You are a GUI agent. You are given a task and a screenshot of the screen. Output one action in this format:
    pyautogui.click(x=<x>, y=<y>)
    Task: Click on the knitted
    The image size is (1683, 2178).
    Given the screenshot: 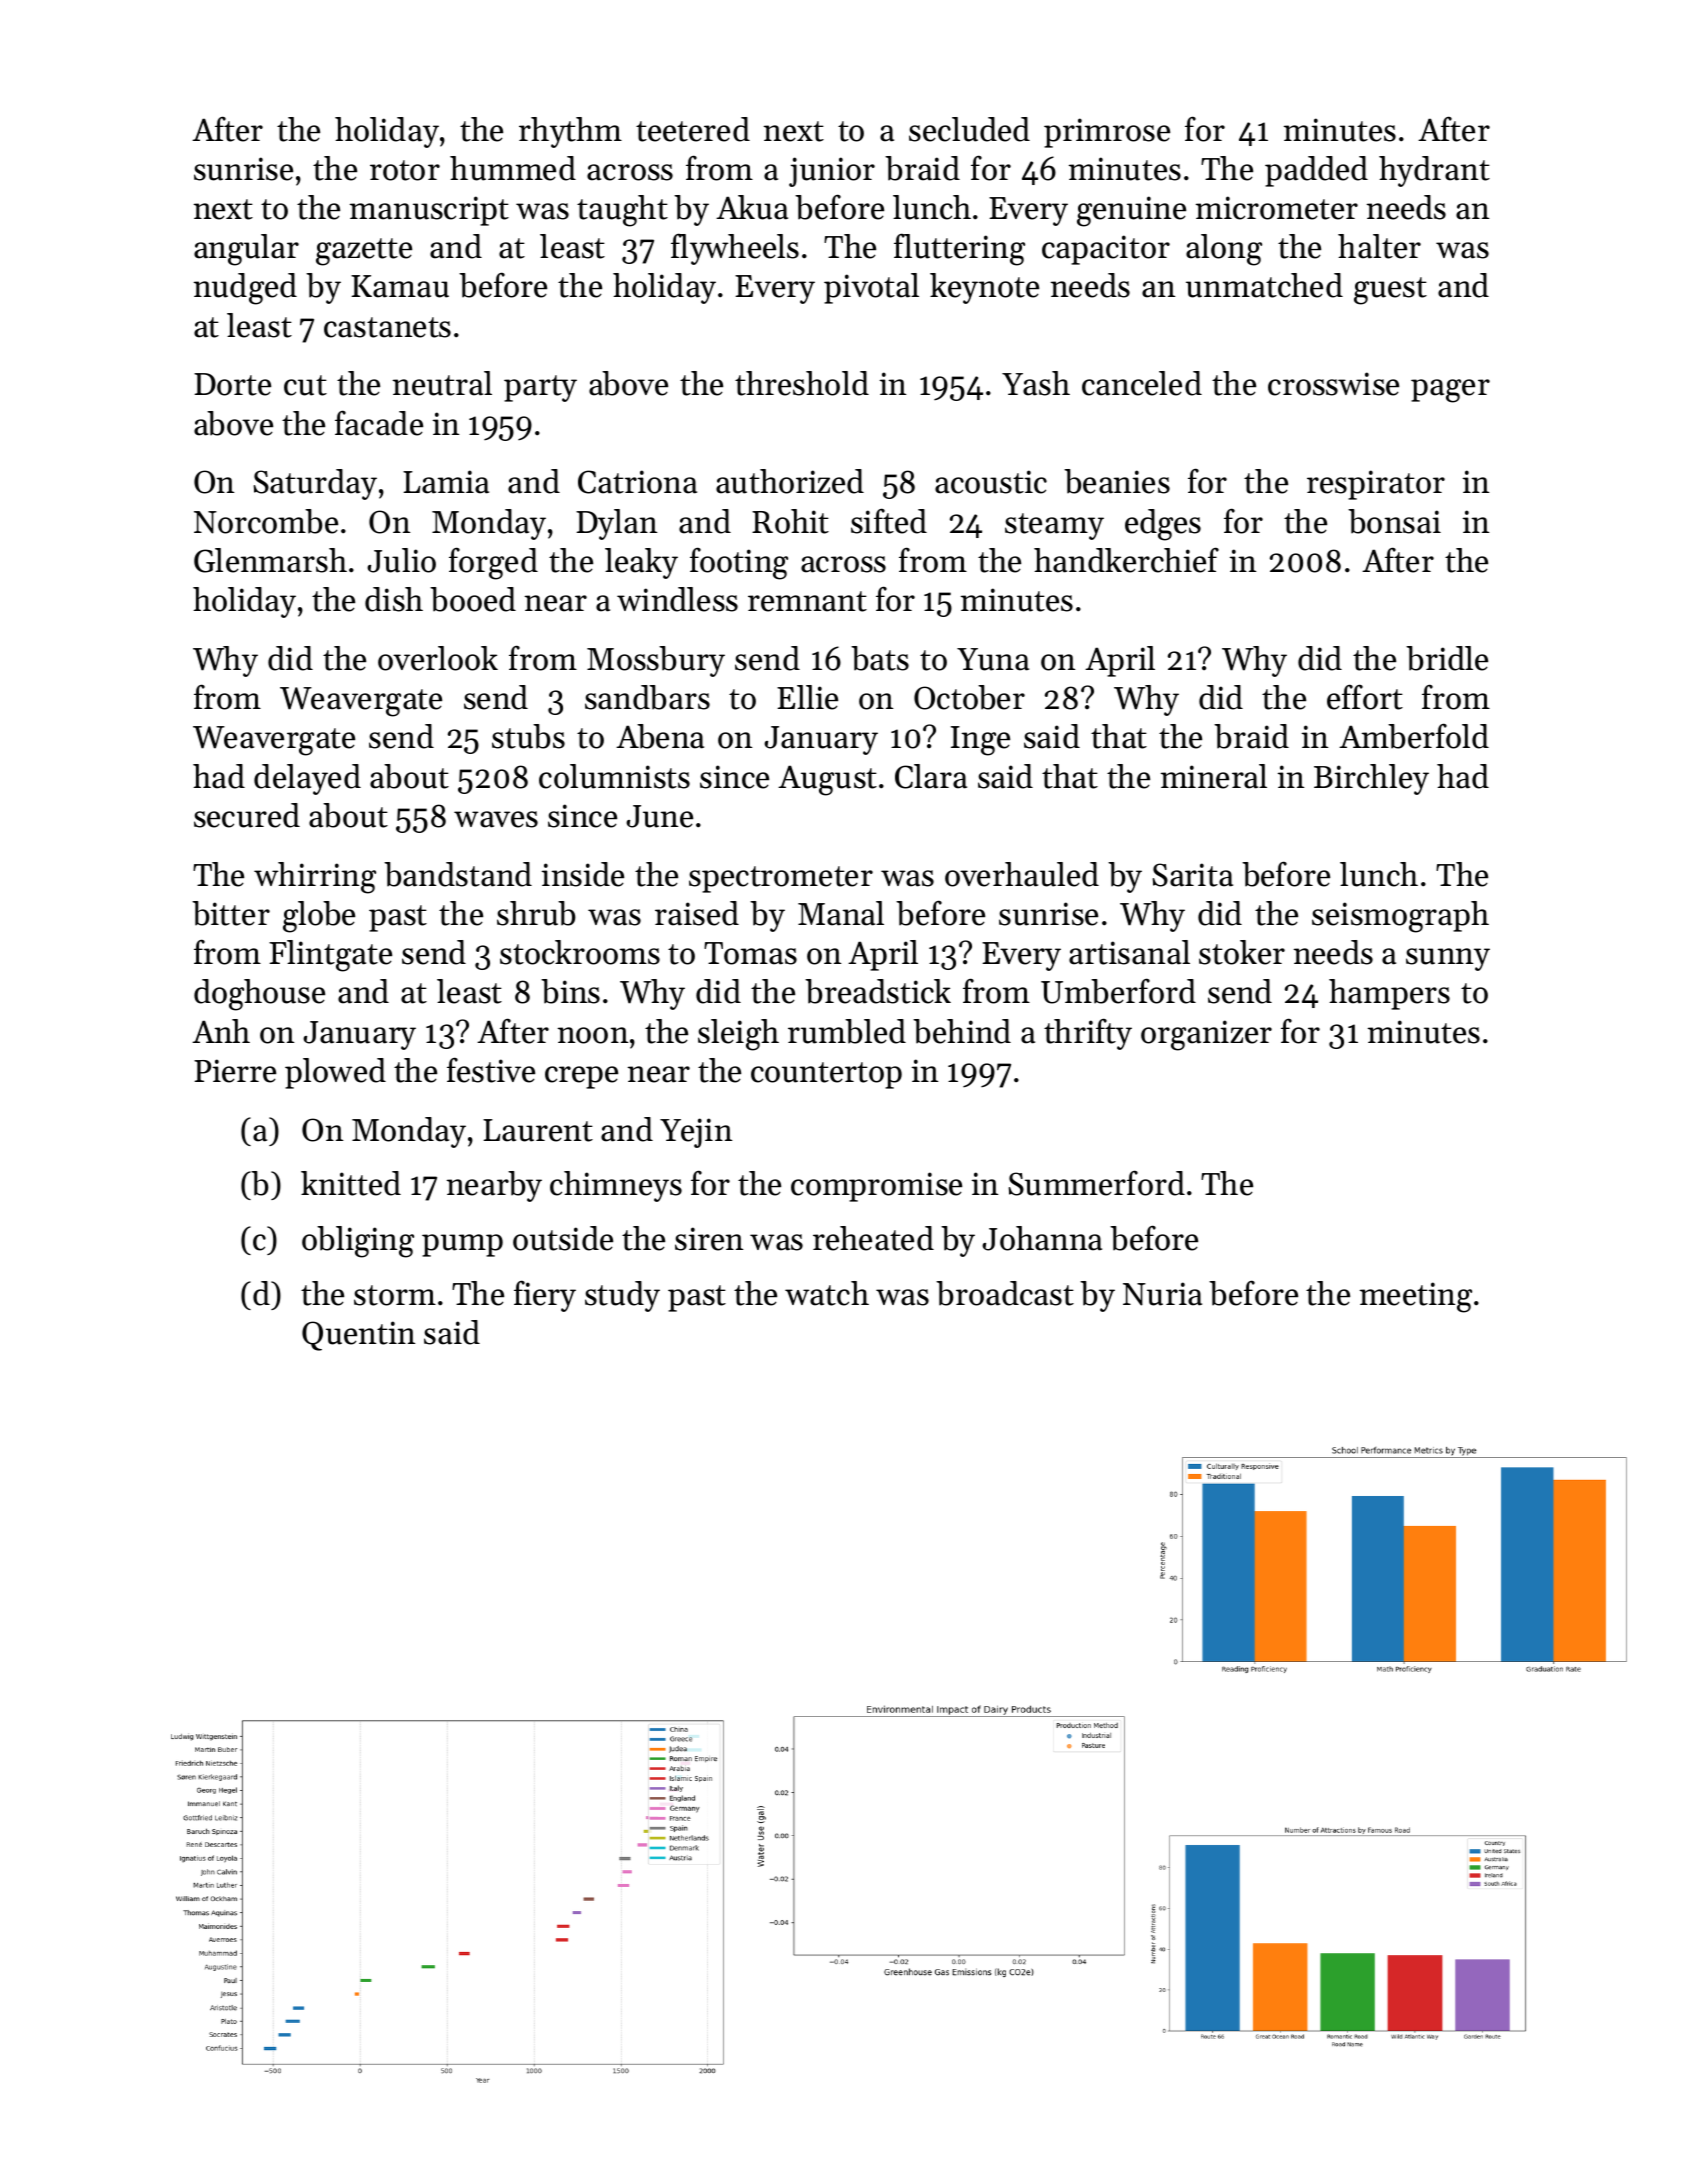 What is the action you would take?
    pyautogui.click(x=351, y=1183)
